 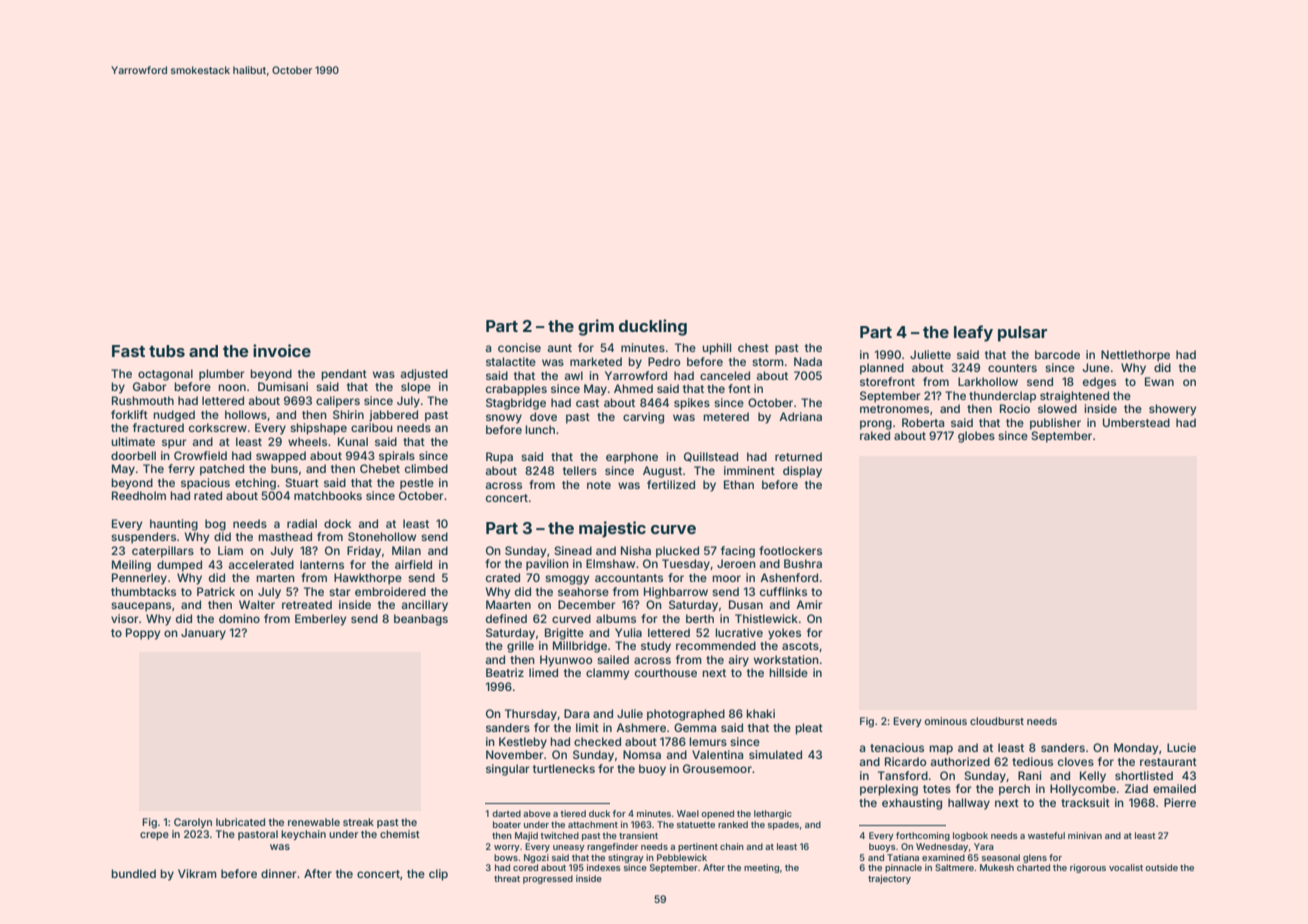 What do you see at coordinates (523, 743) in the page?
I see `Kestleby` at bounding box center [523, 743].
